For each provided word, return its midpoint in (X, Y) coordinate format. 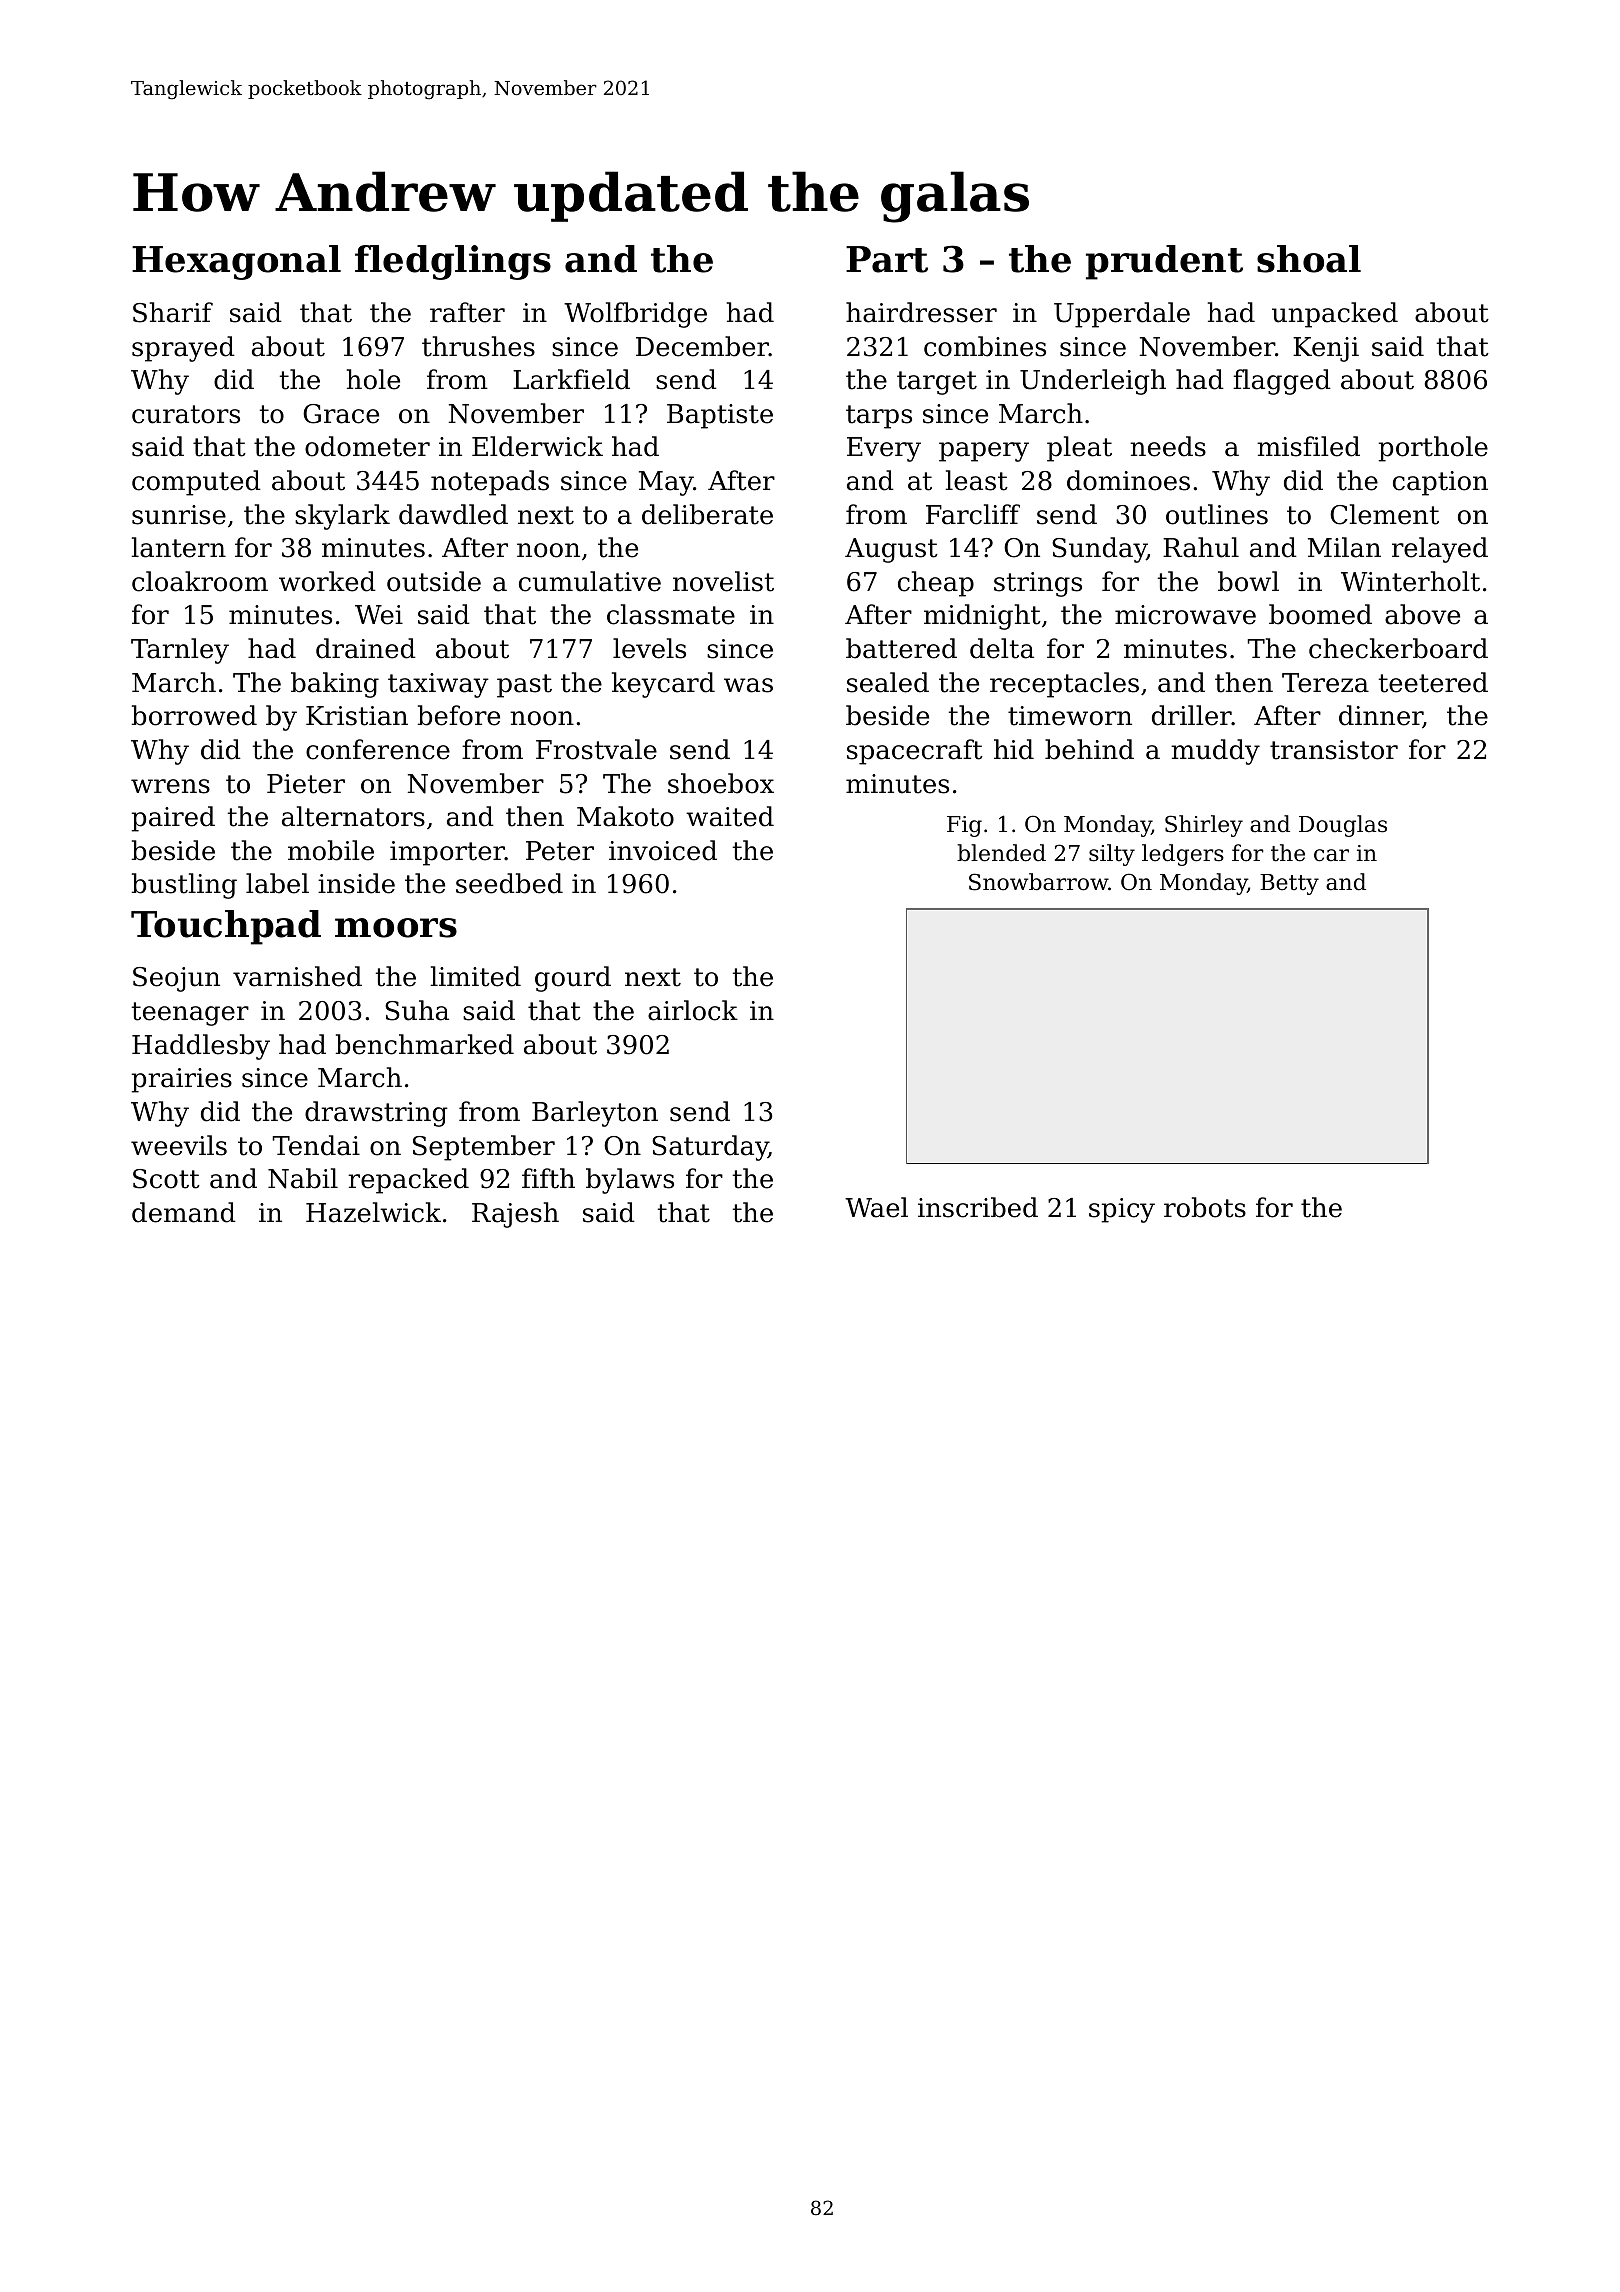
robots (1205, 1207)
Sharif (173, 312)
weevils (179, 1145)
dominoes (1128, 480)
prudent (1164, 262)
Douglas (1343, 826)
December (702, 346)
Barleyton (595, 1114)
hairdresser (921, 312)
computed (196, 483)
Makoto (625, 816)
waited (730, 816)
